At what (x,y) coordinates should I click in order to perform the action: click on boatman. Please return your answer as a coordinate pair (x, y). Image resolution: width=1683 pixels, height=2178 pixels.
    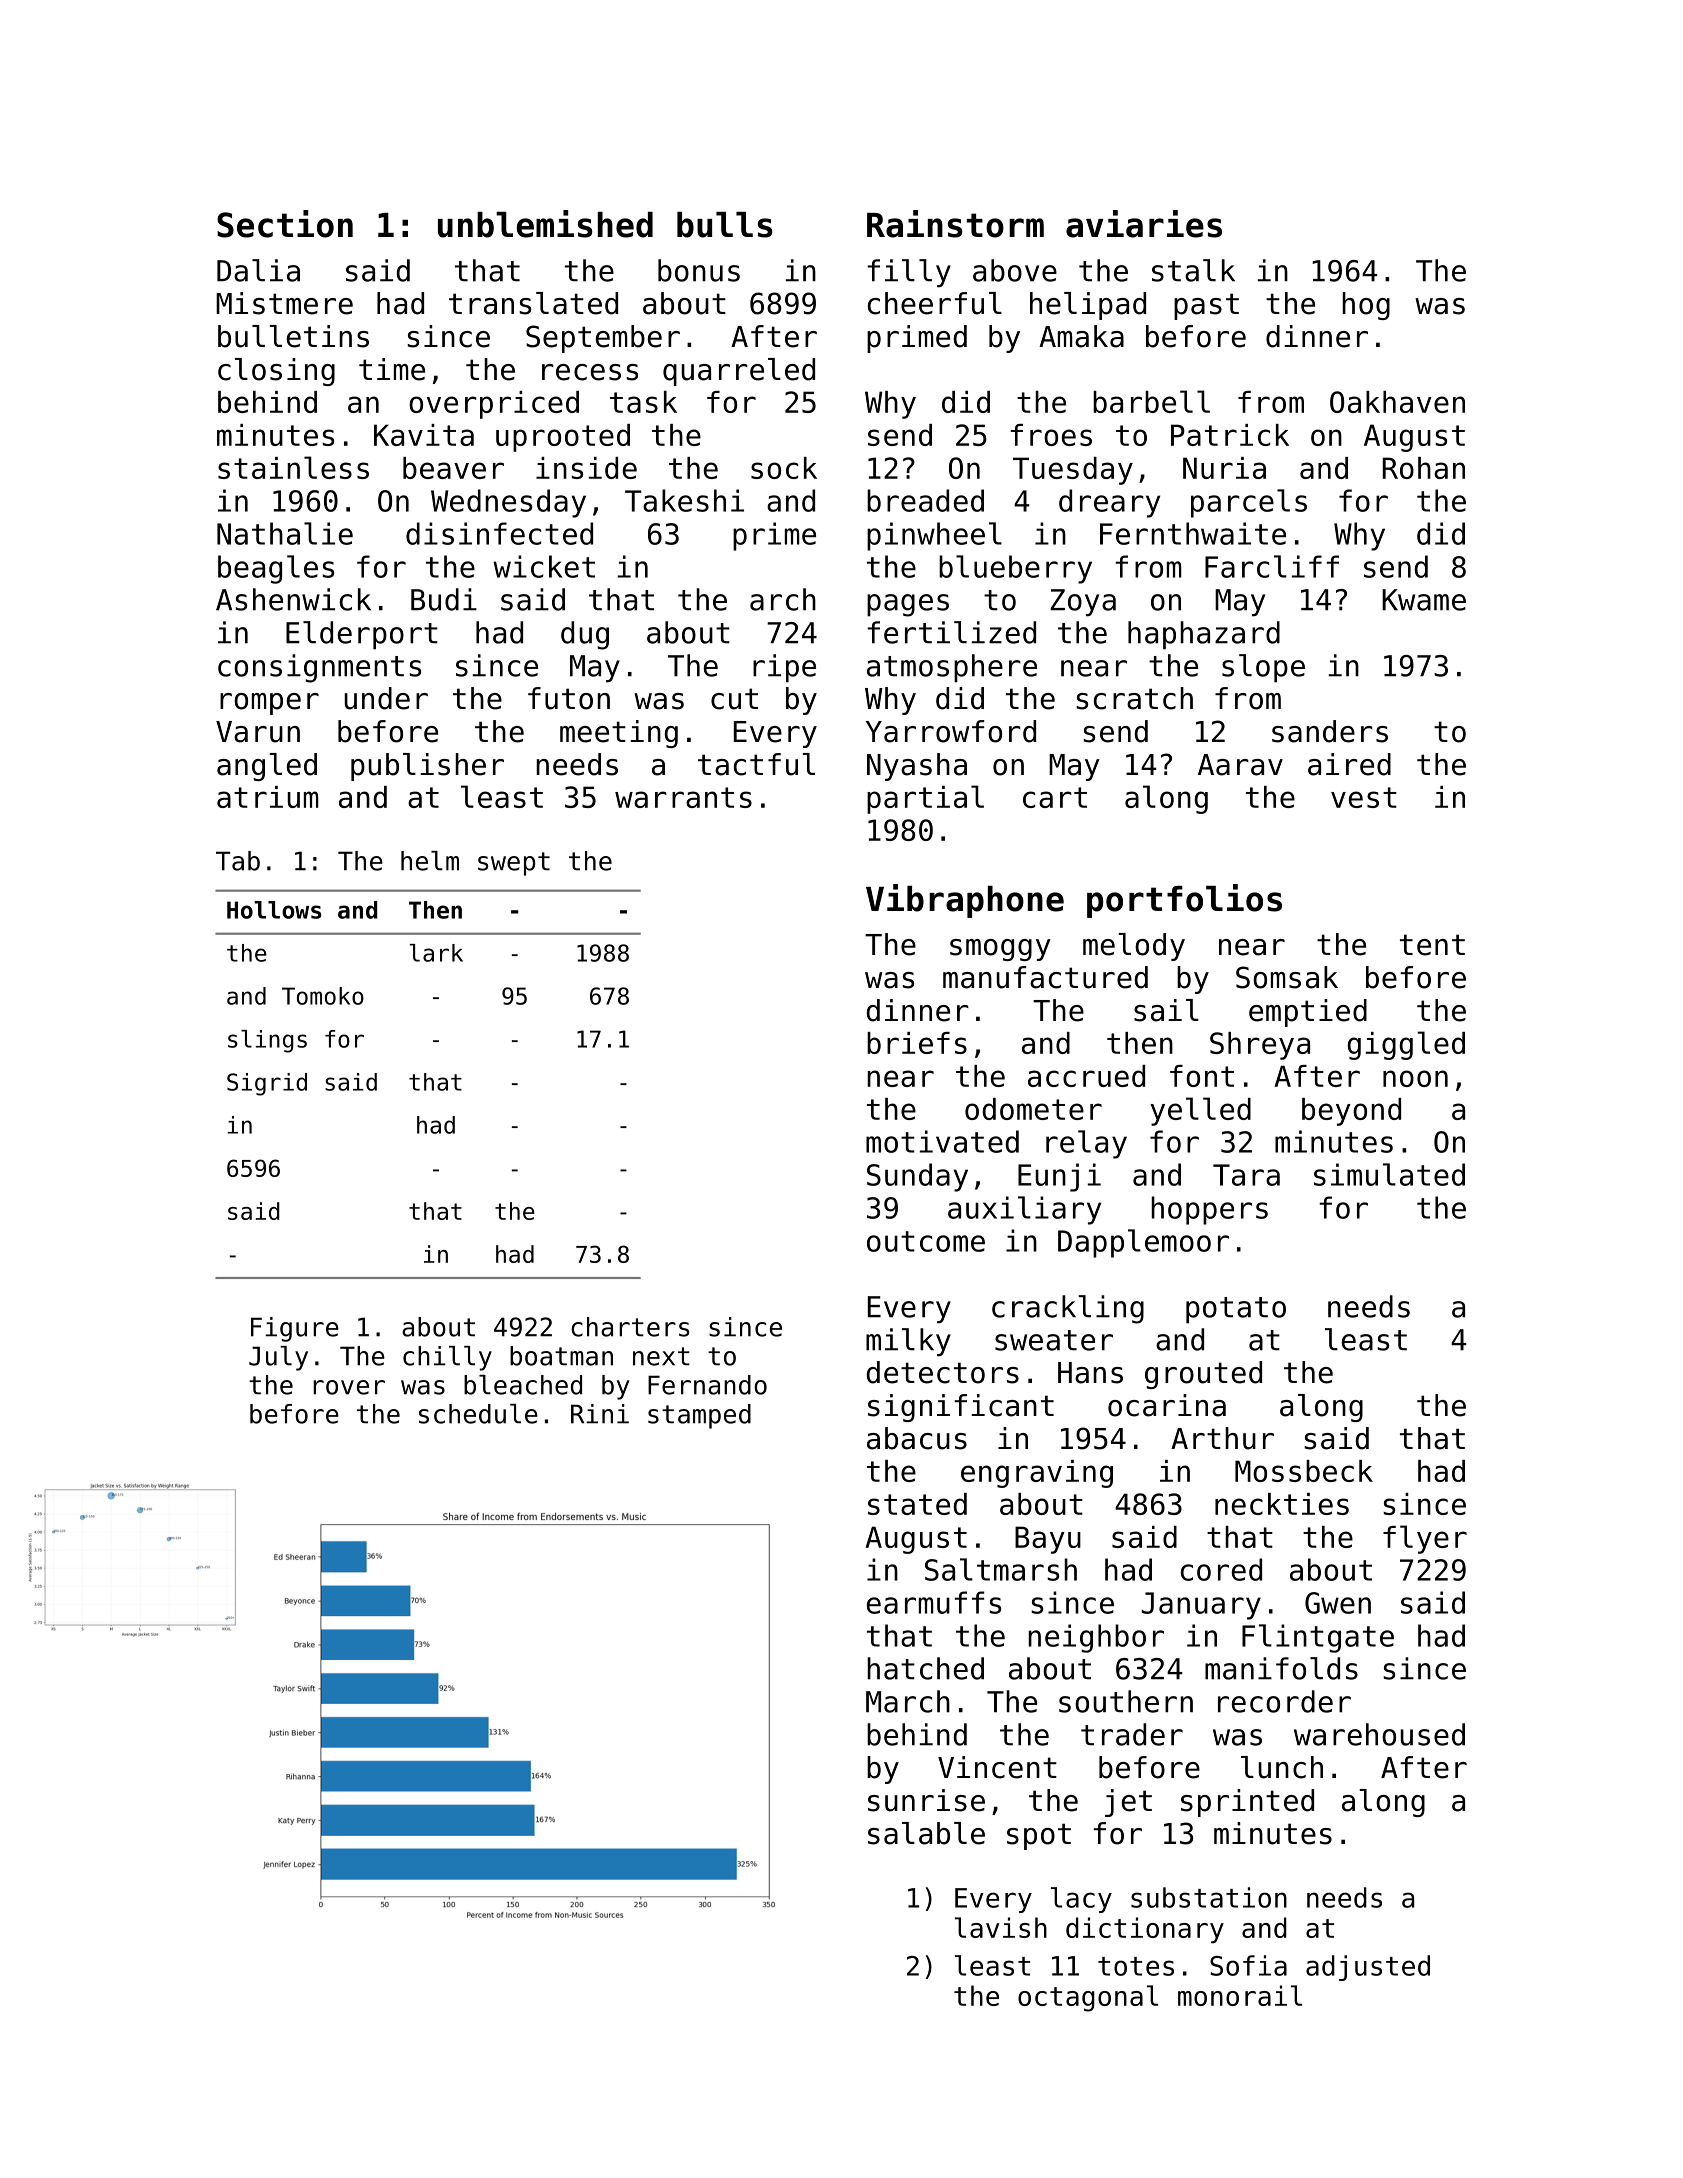
    Looking at the image, I should click on (561, 1356).
